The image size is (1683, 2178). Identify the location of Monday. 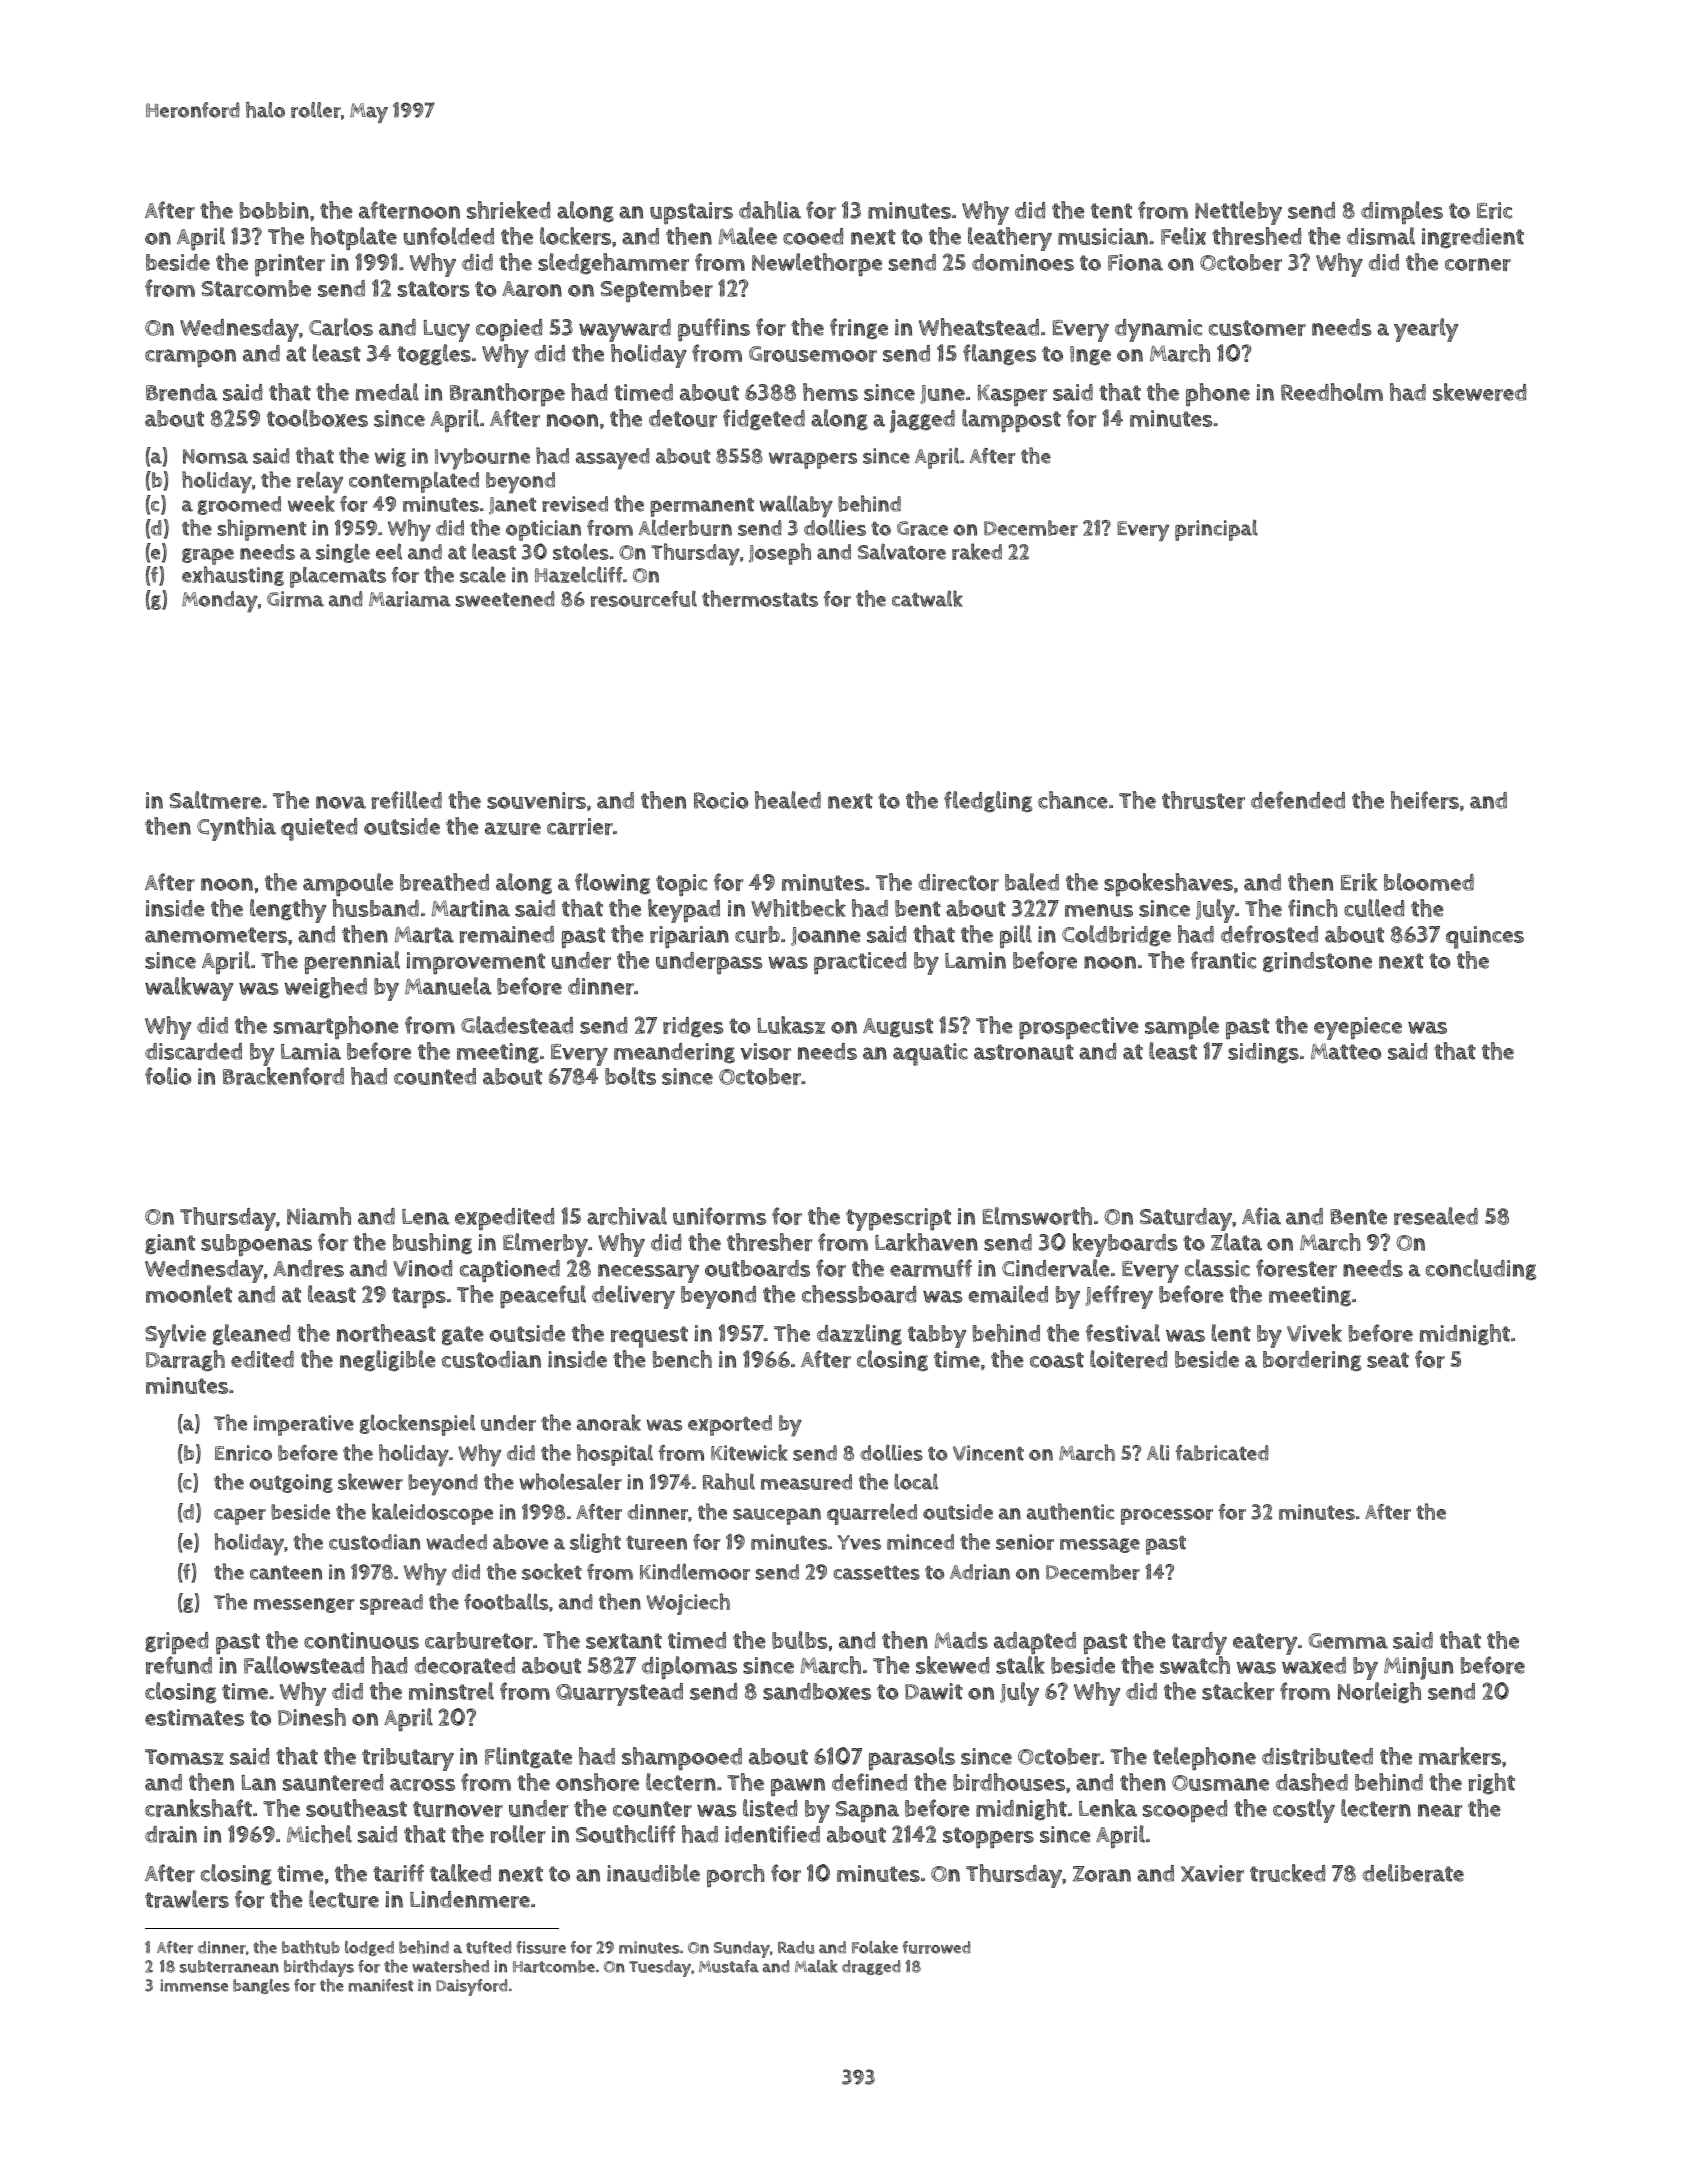
(220, 602).
